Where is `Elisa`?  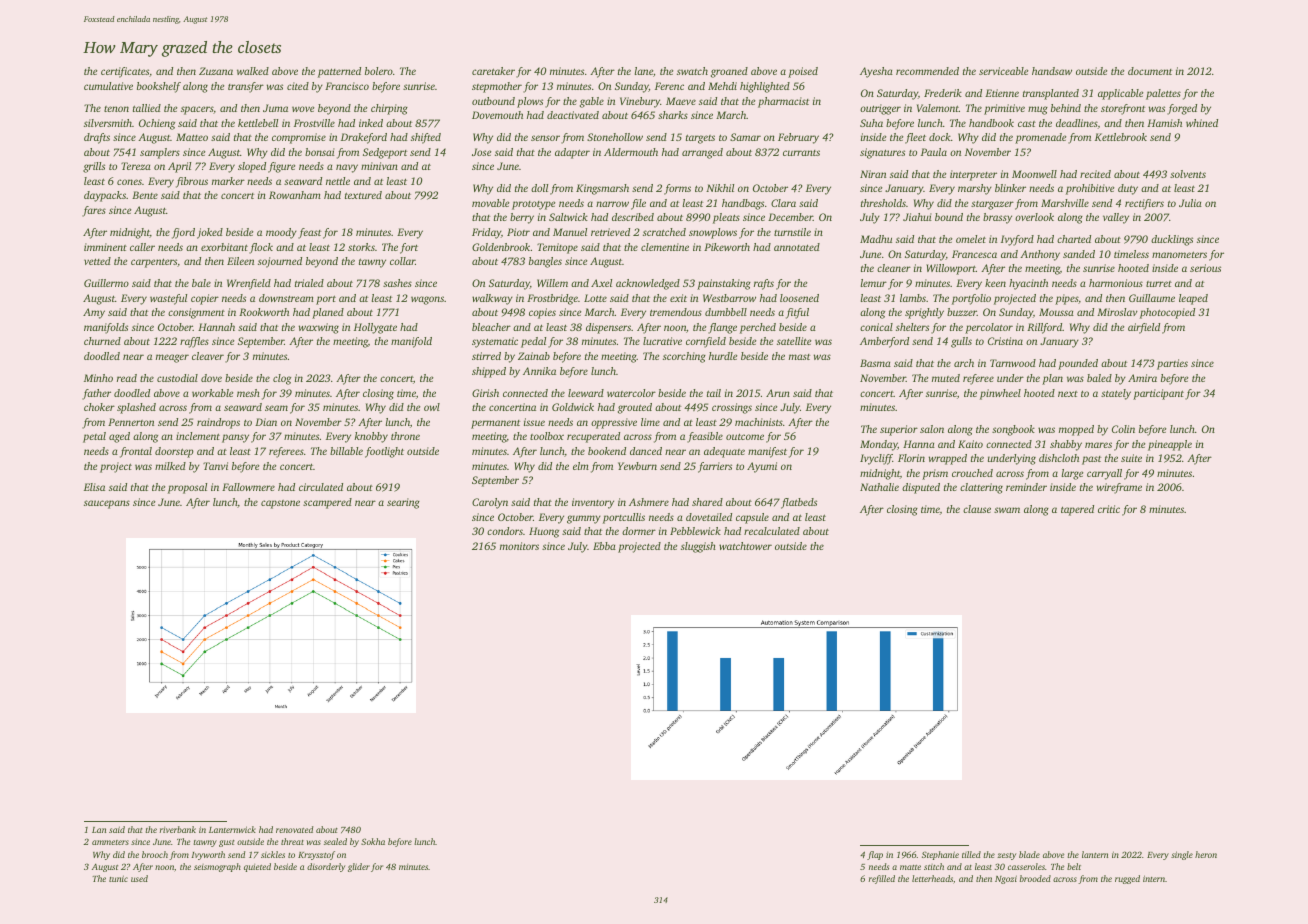
Elisa is located at coordinates (94, 487).
